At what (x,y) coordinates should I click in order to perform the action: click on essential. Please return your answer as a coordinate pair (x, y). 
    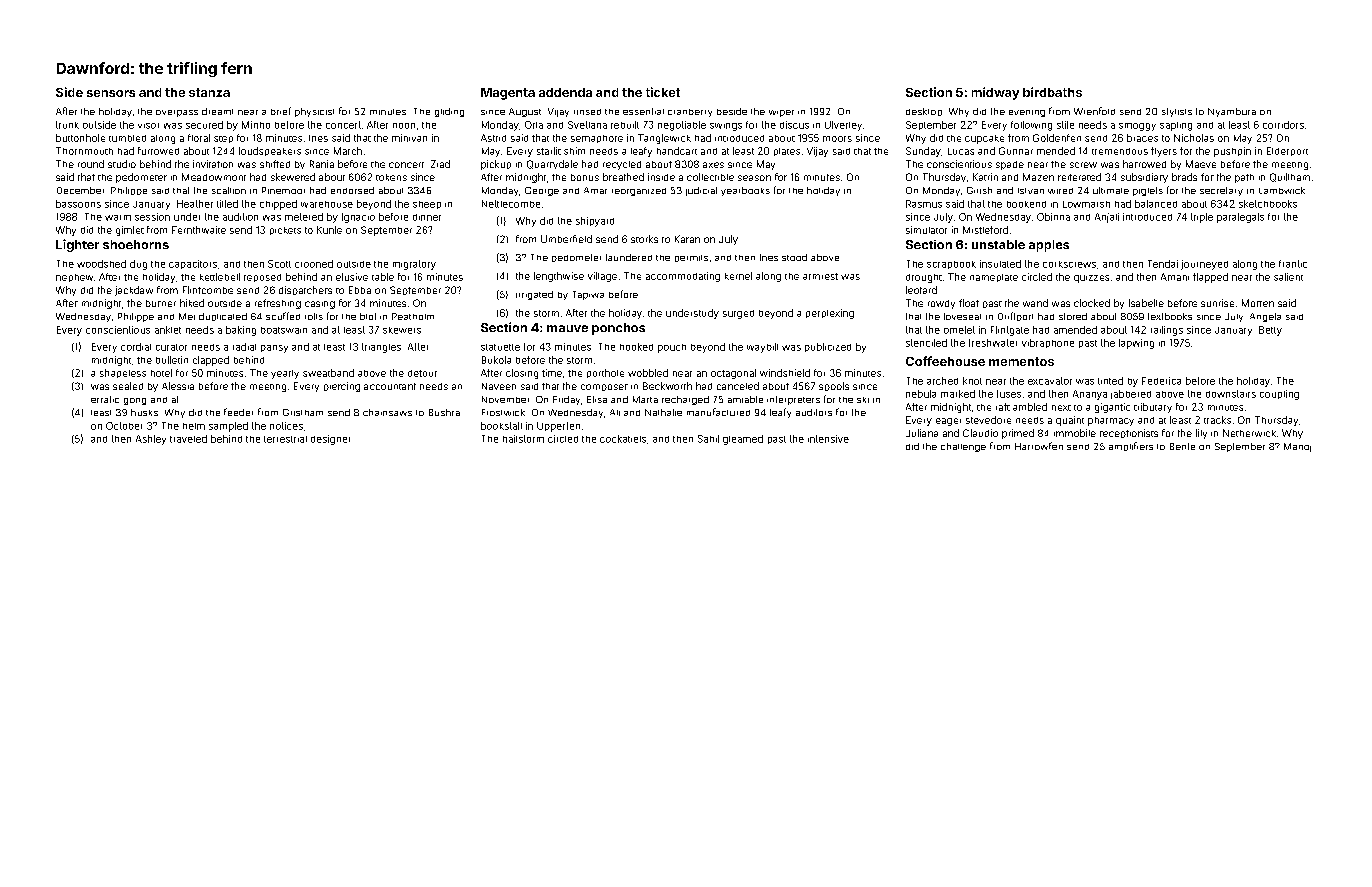
    Looking at the image, I should click on (643, 111).
